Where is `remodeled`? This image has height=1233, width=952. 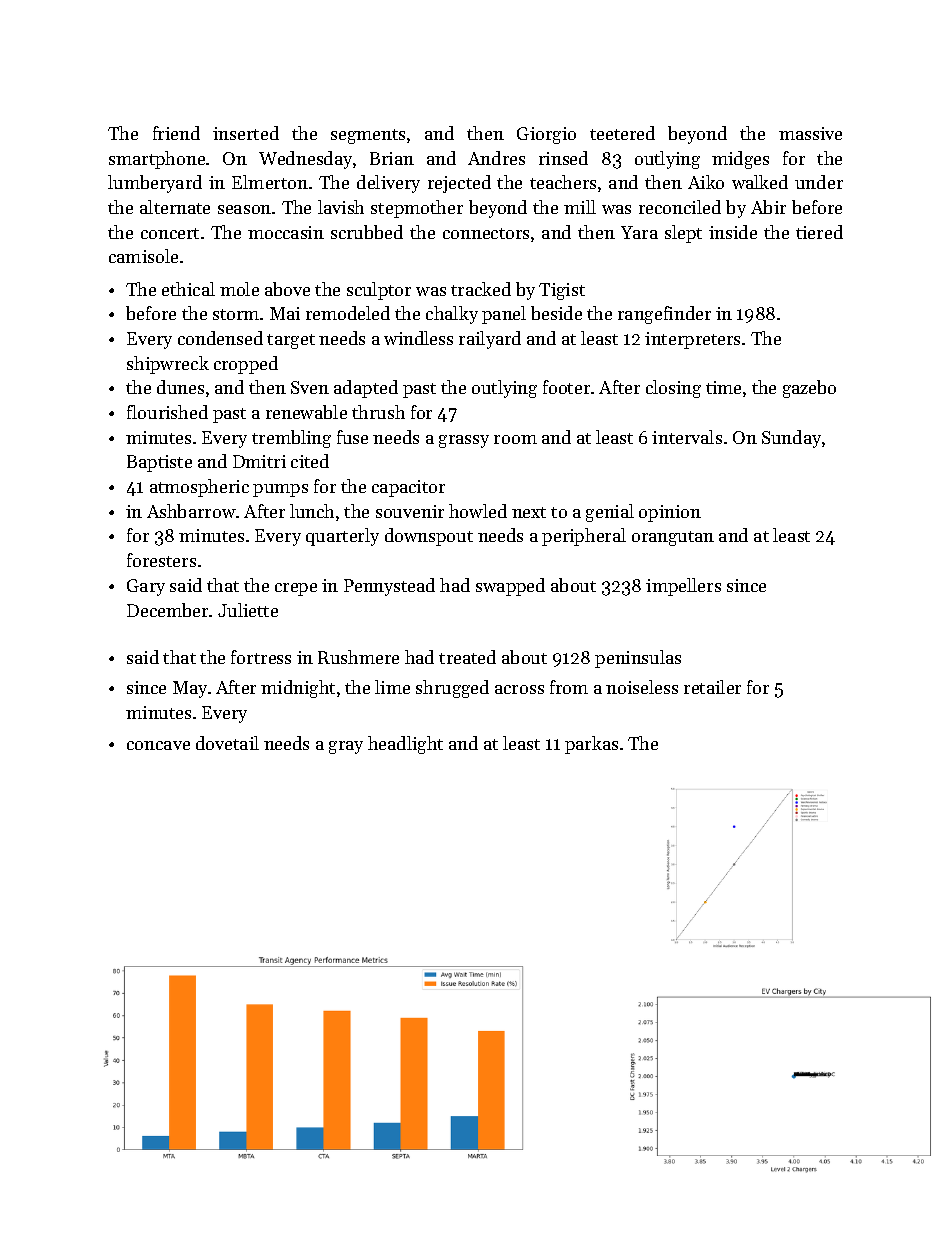
remodeled is located at coordinates (348, 313).
